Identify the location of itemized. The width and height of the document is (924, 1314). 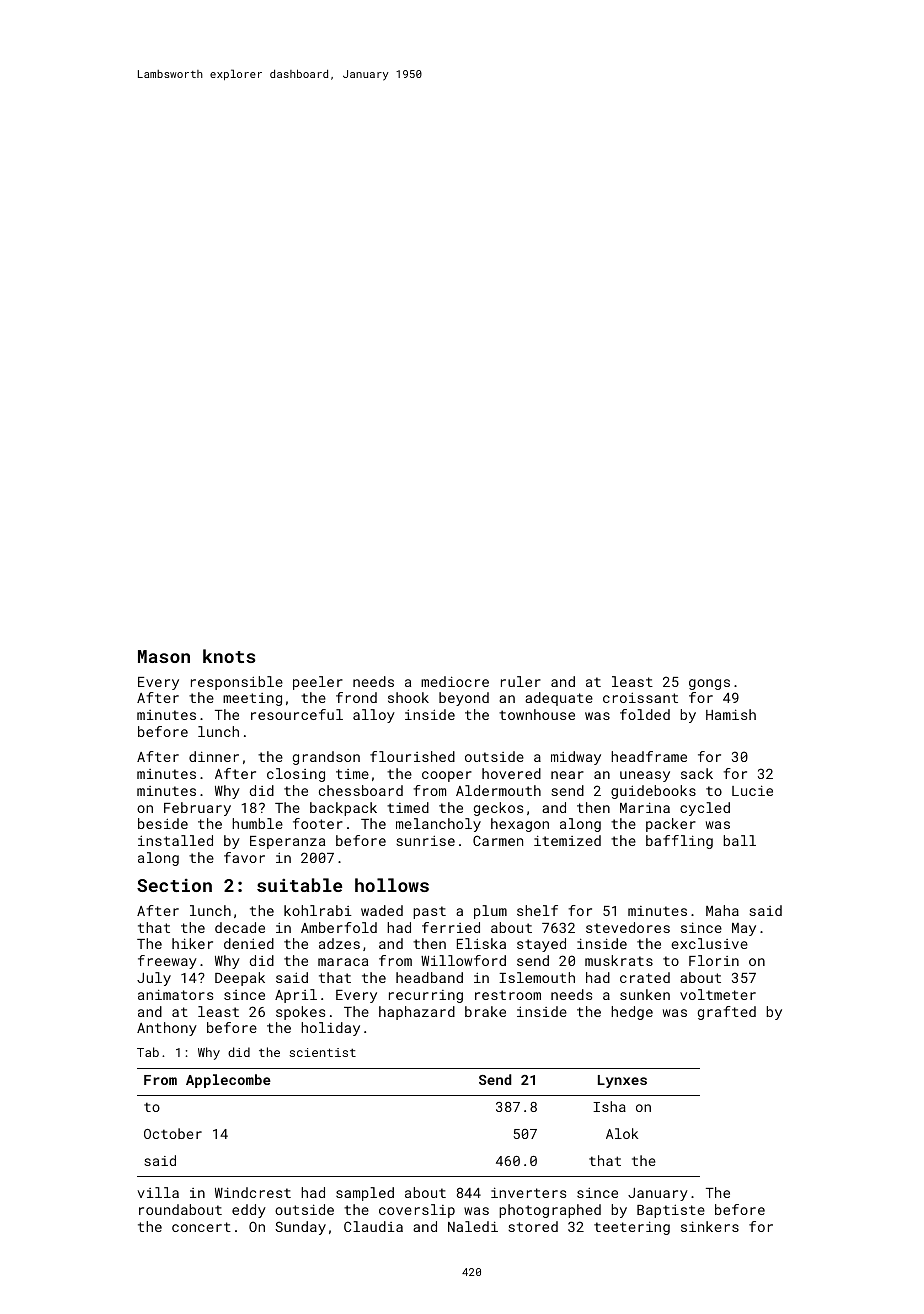
(567, 840).
